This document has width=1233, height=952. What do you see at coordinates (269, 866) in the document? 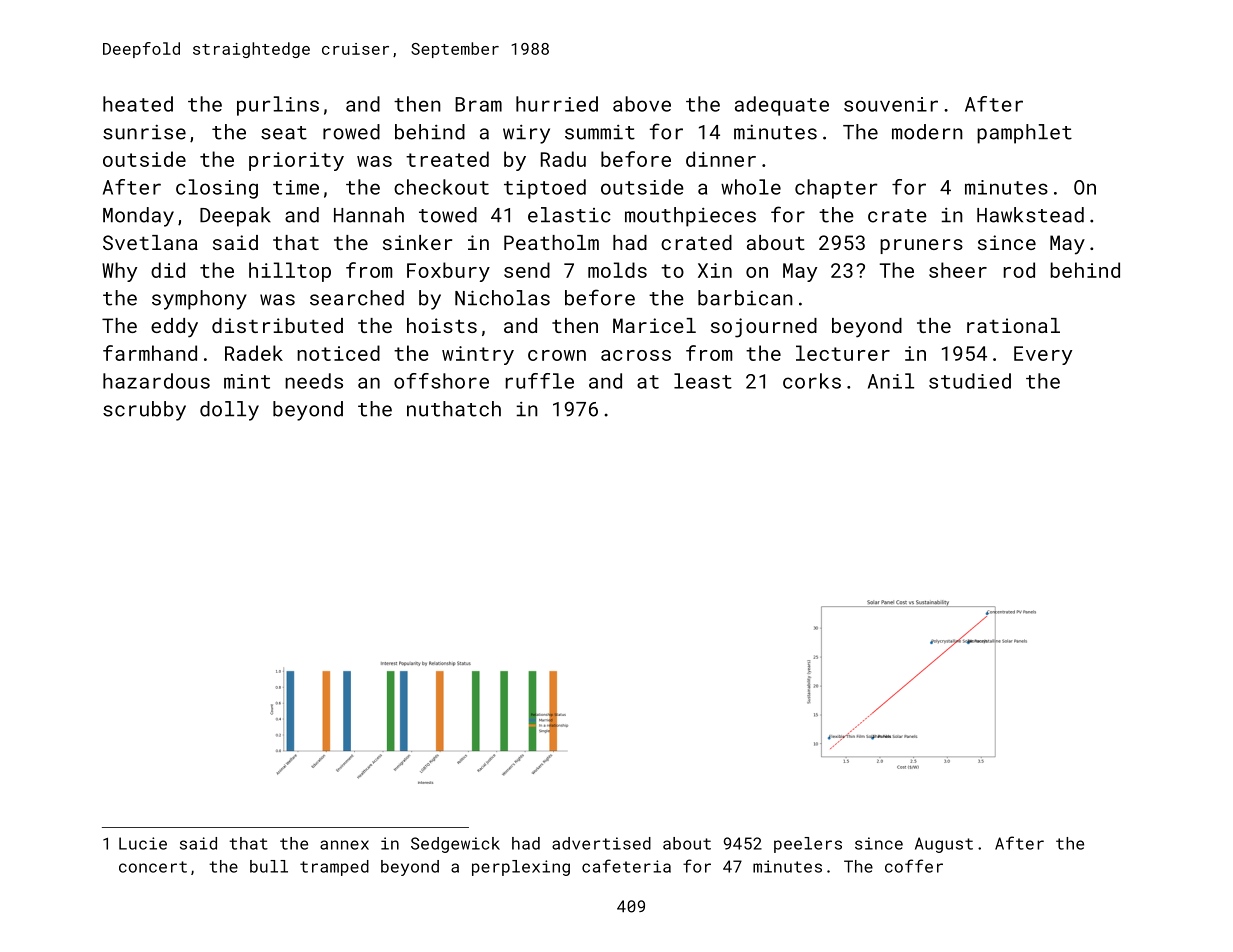
I see `bull` at bounding box center [269, 866].
